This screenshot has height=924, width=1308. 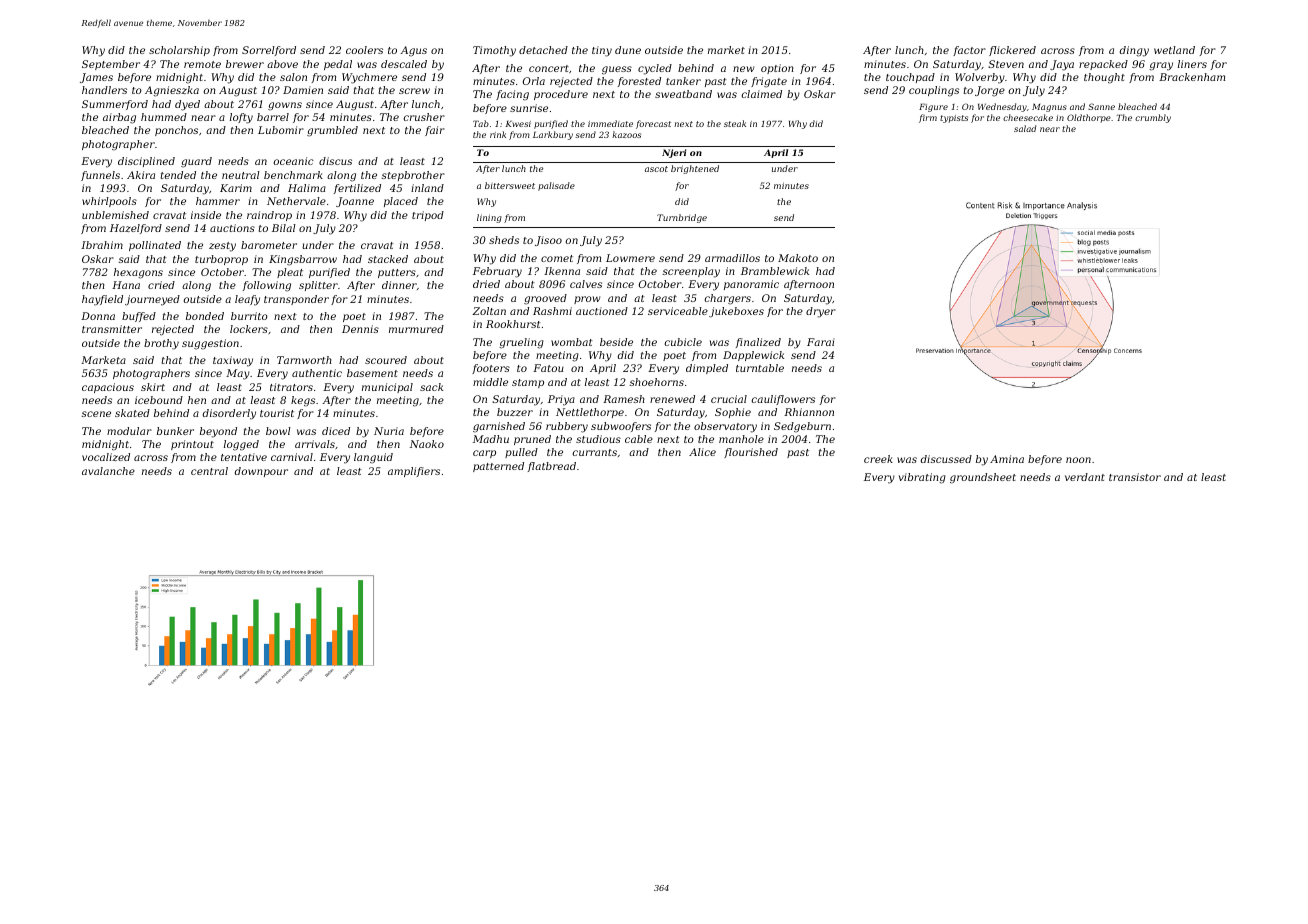 I want to click on concert, so click(x=549, y=68).
